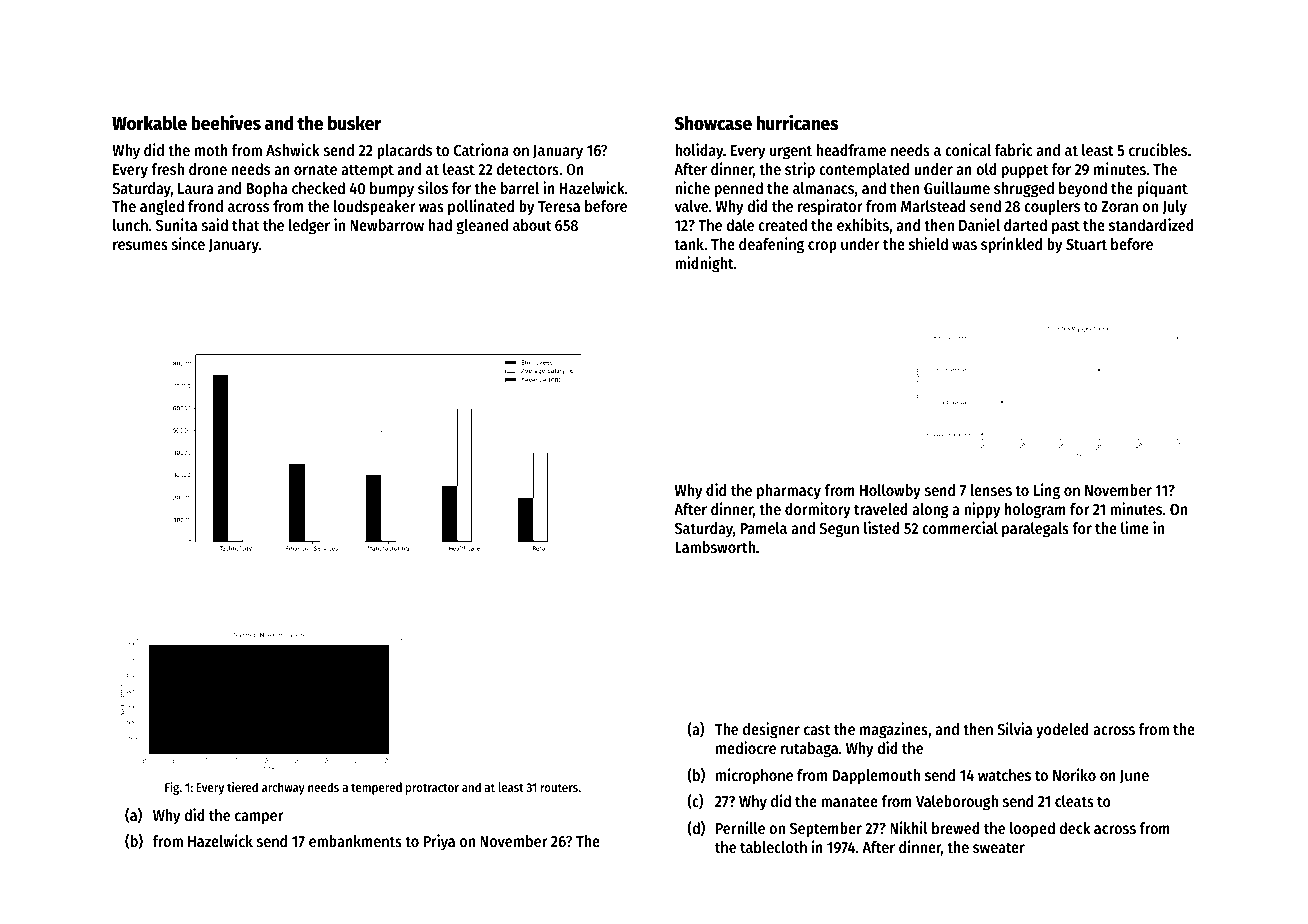 This screenshot has width=1308, height=924. What do you see at coordinates (740, 827) in the screenshot?
I see `Pernille` at bounding box center [740, 827].
